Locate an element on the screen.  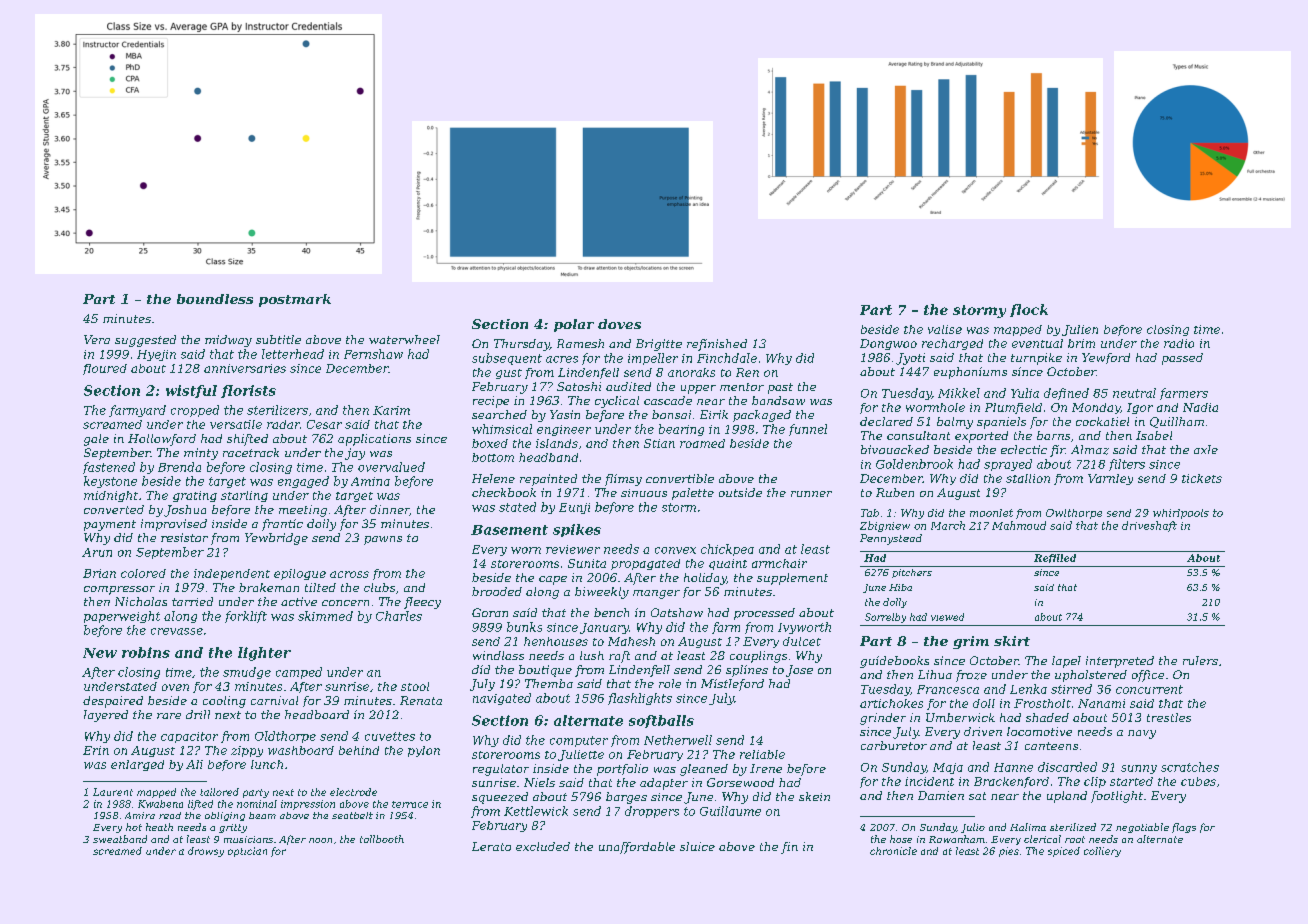
chronicle is located at coordinates (893, 851).
